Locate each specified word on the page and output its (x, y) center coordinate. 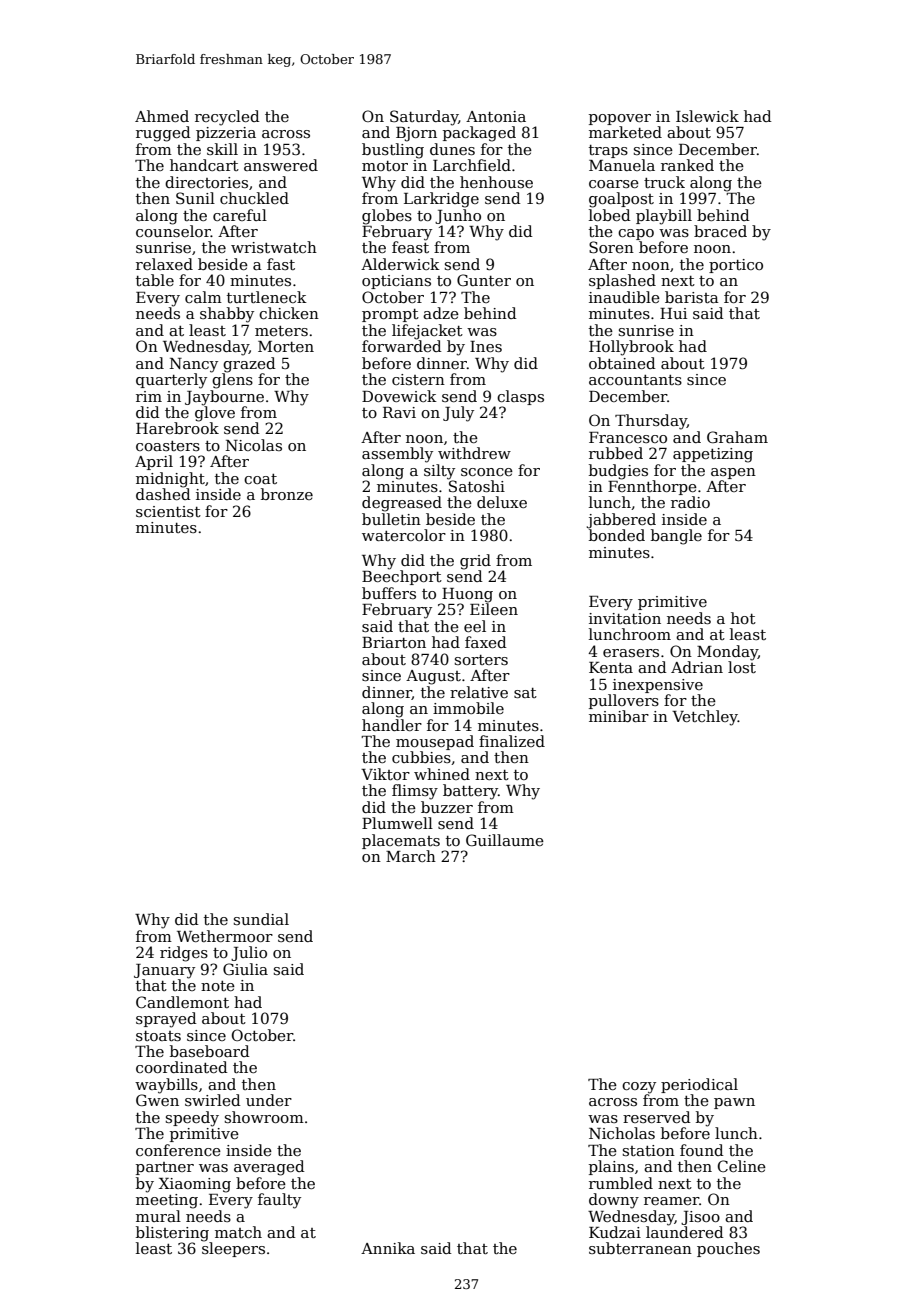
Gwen (157, 1100)
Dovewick (399, 396)
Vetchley (705, 718)
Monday (727, 653)
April (154, 462)
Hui (673, 313)
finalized (512, 741)
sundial (261, 919)
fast (281, 264)
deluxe (502, 502)
